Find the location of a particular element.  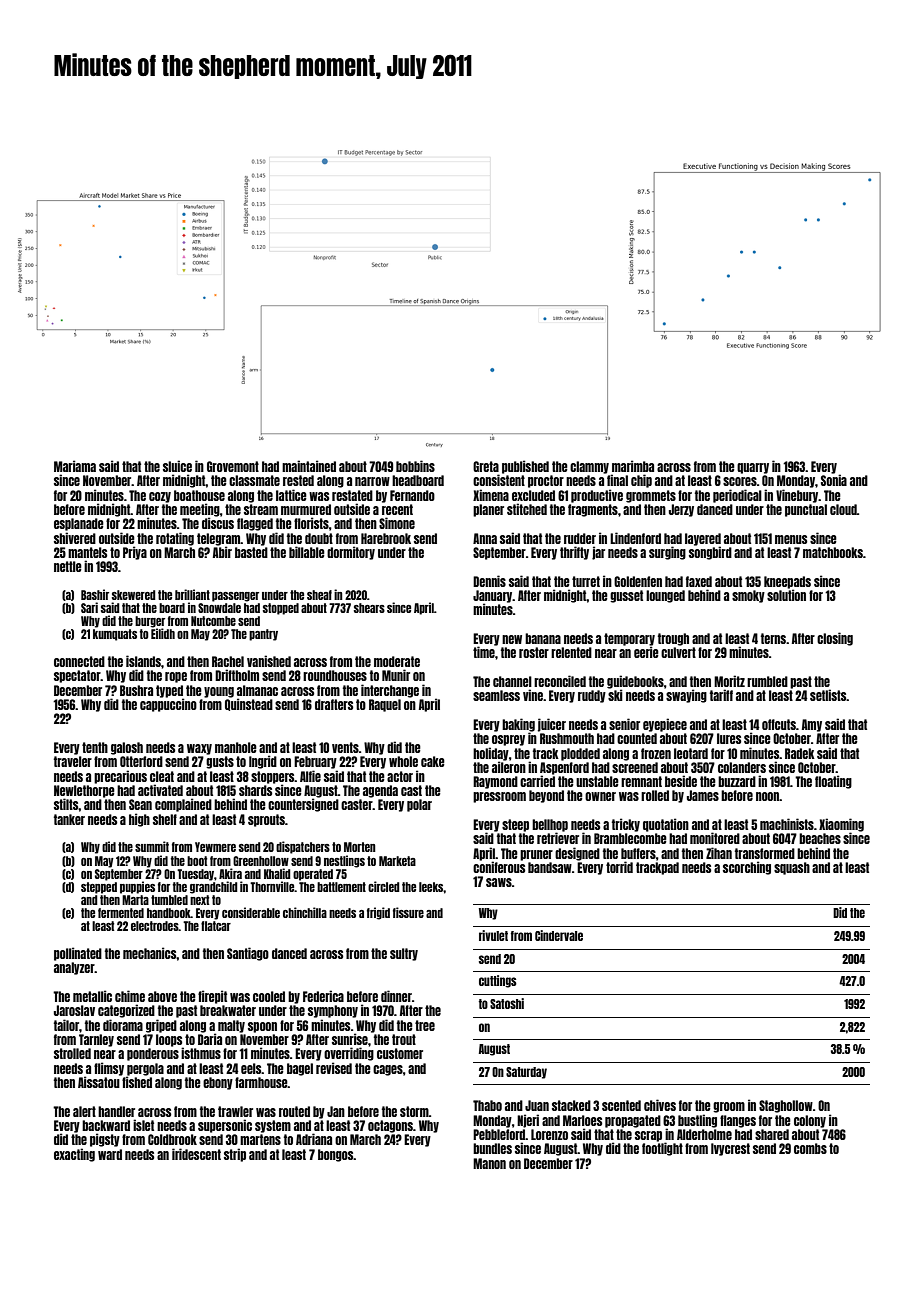

connected is located at coordinates (79, 661).
